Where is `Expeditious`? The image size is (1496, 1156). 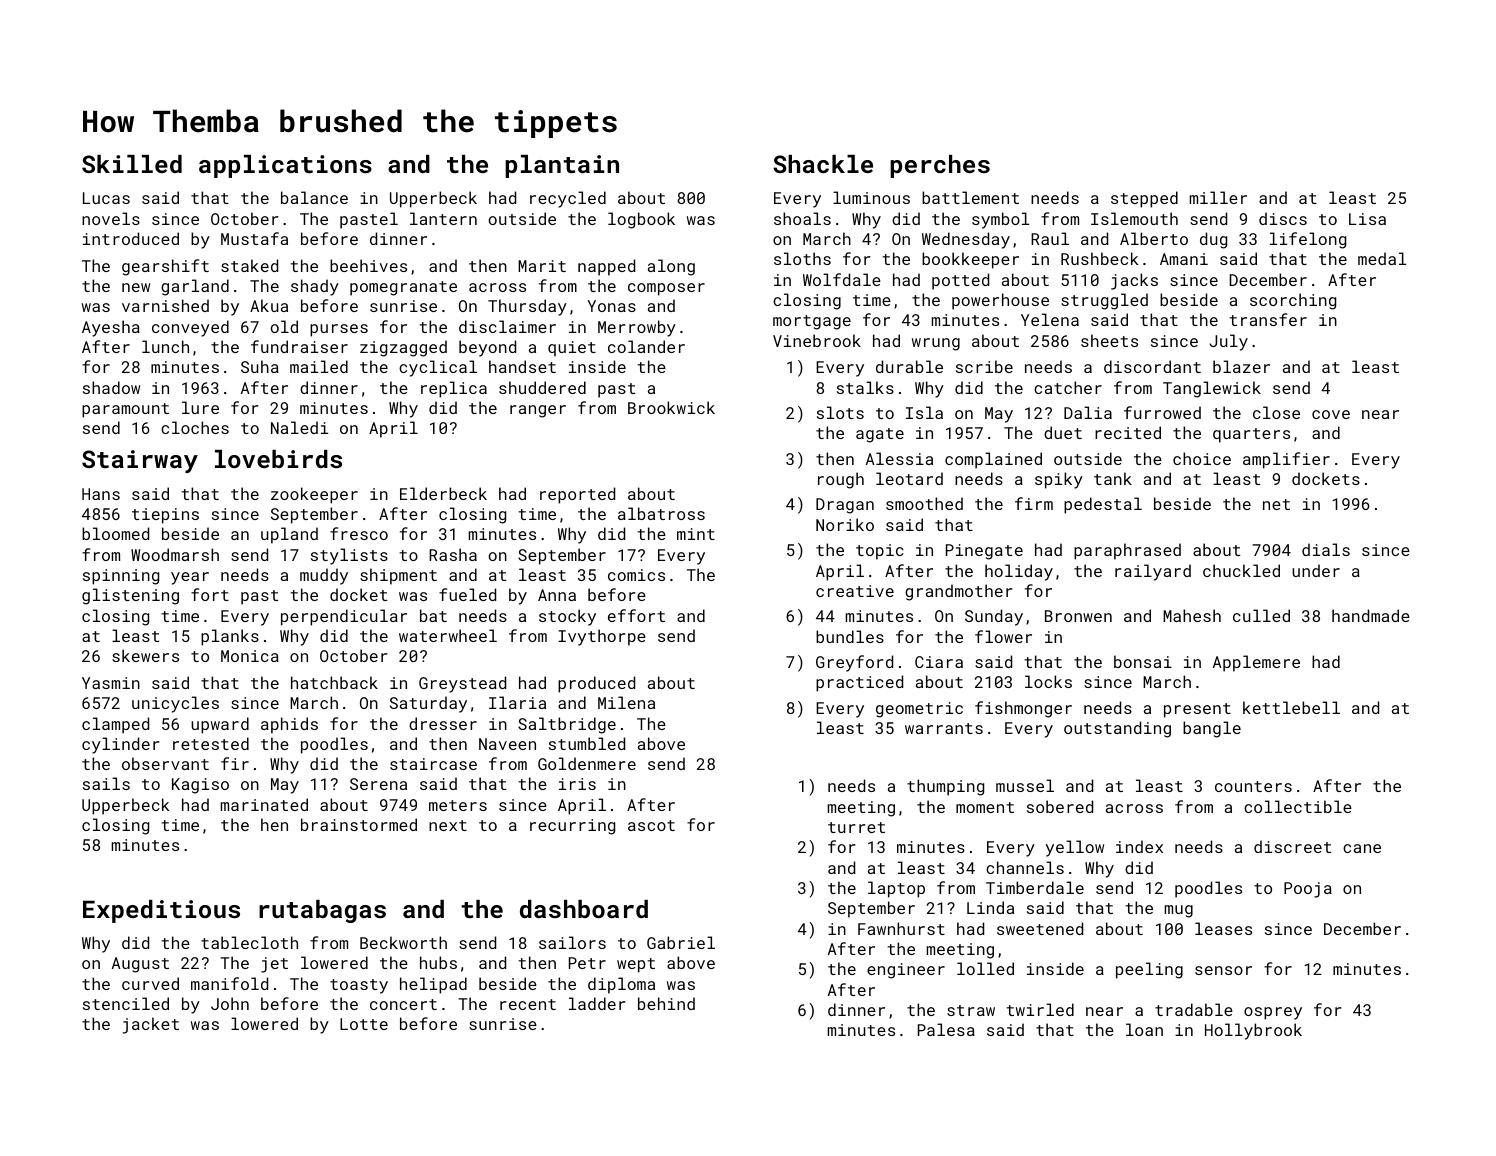 Expeditious is located at coordinates (161, 911).
